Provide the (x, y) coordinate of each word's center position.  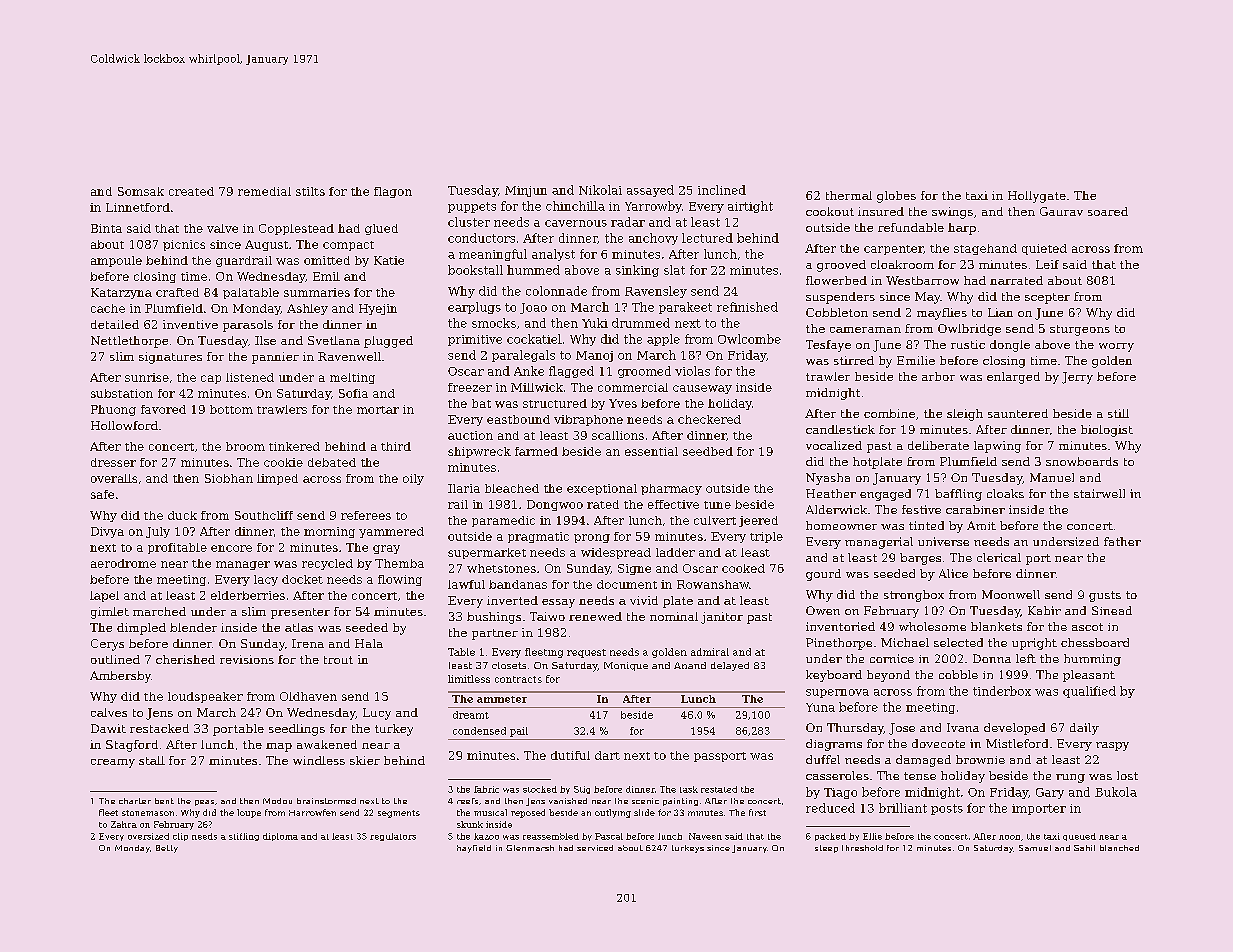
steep (826, 849)
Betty (167, 849)
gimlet (110, 613)
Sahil (1084, 848)
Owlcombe (749, 339)
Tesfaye (828, 346)
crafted (177, 292)
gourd (823, 575)
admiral (710, 652)
